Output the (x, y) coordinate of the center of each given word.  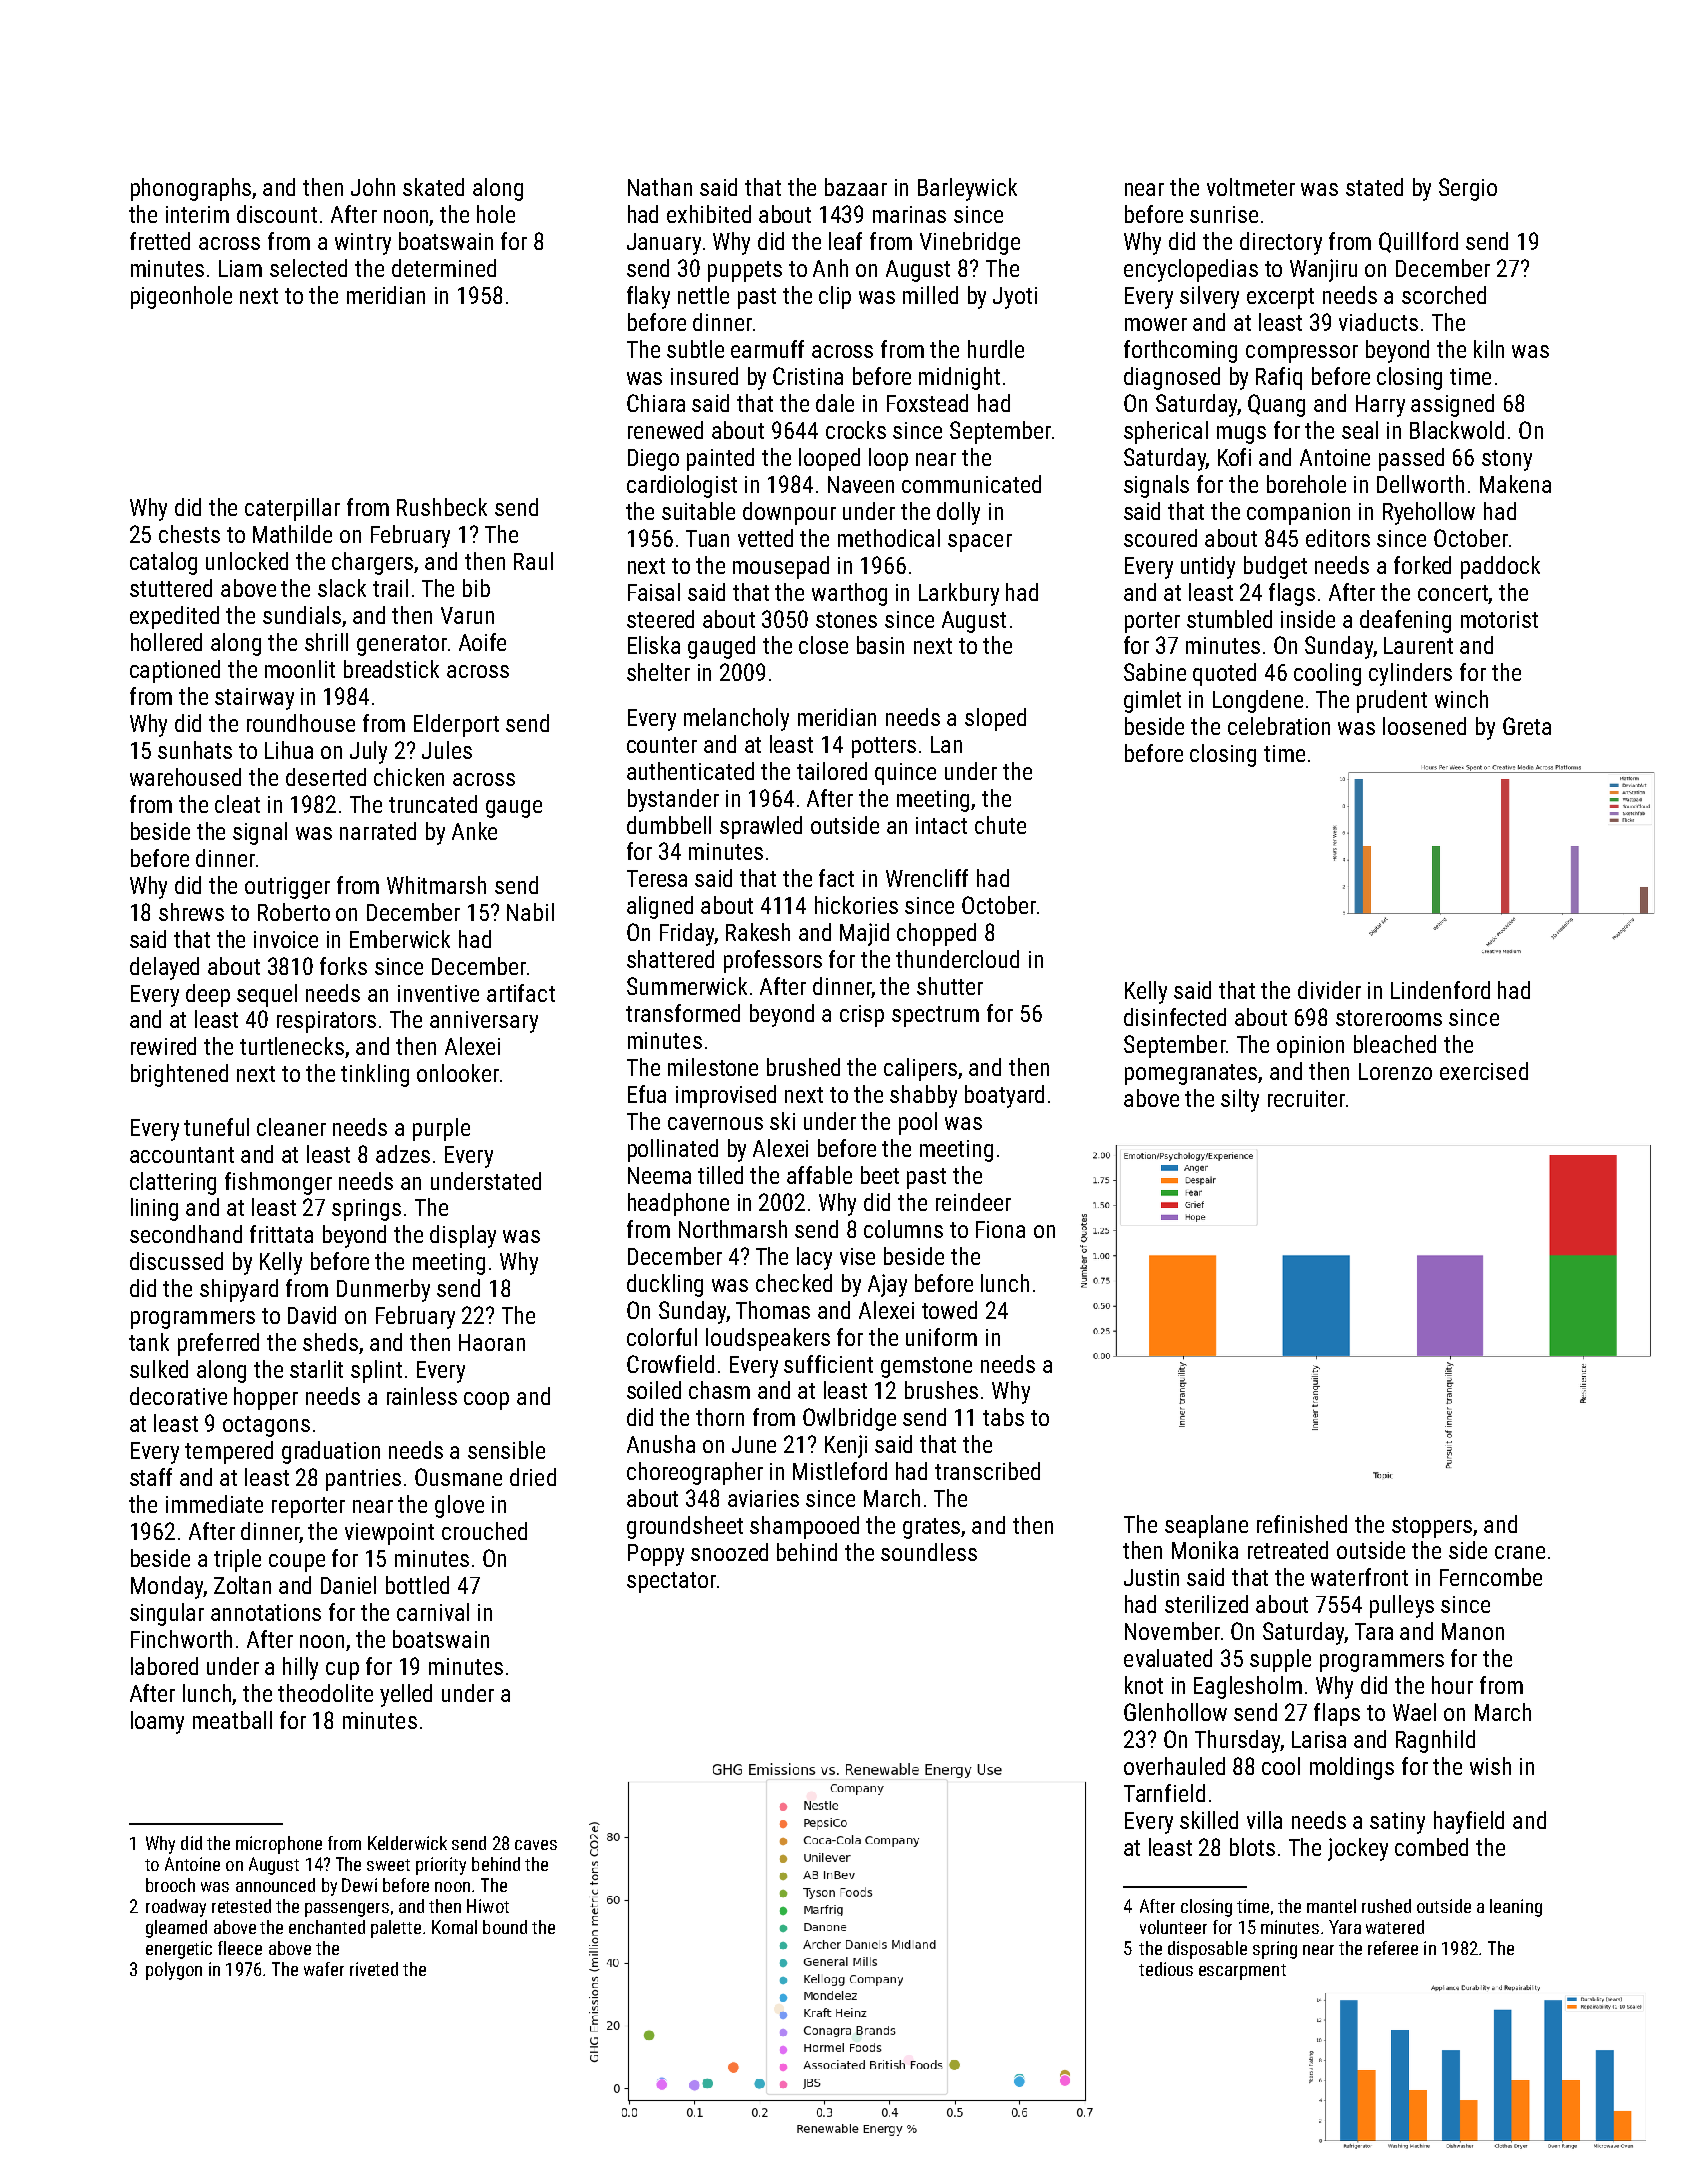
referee (1393, 1948)
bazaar (856, 187)
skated (433, 187)
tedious (1166, 1969)
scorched (1444, 295)
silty (1240, 1100)
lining (154, 1209)
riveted (374, 1969)
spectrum (935, 1016)
